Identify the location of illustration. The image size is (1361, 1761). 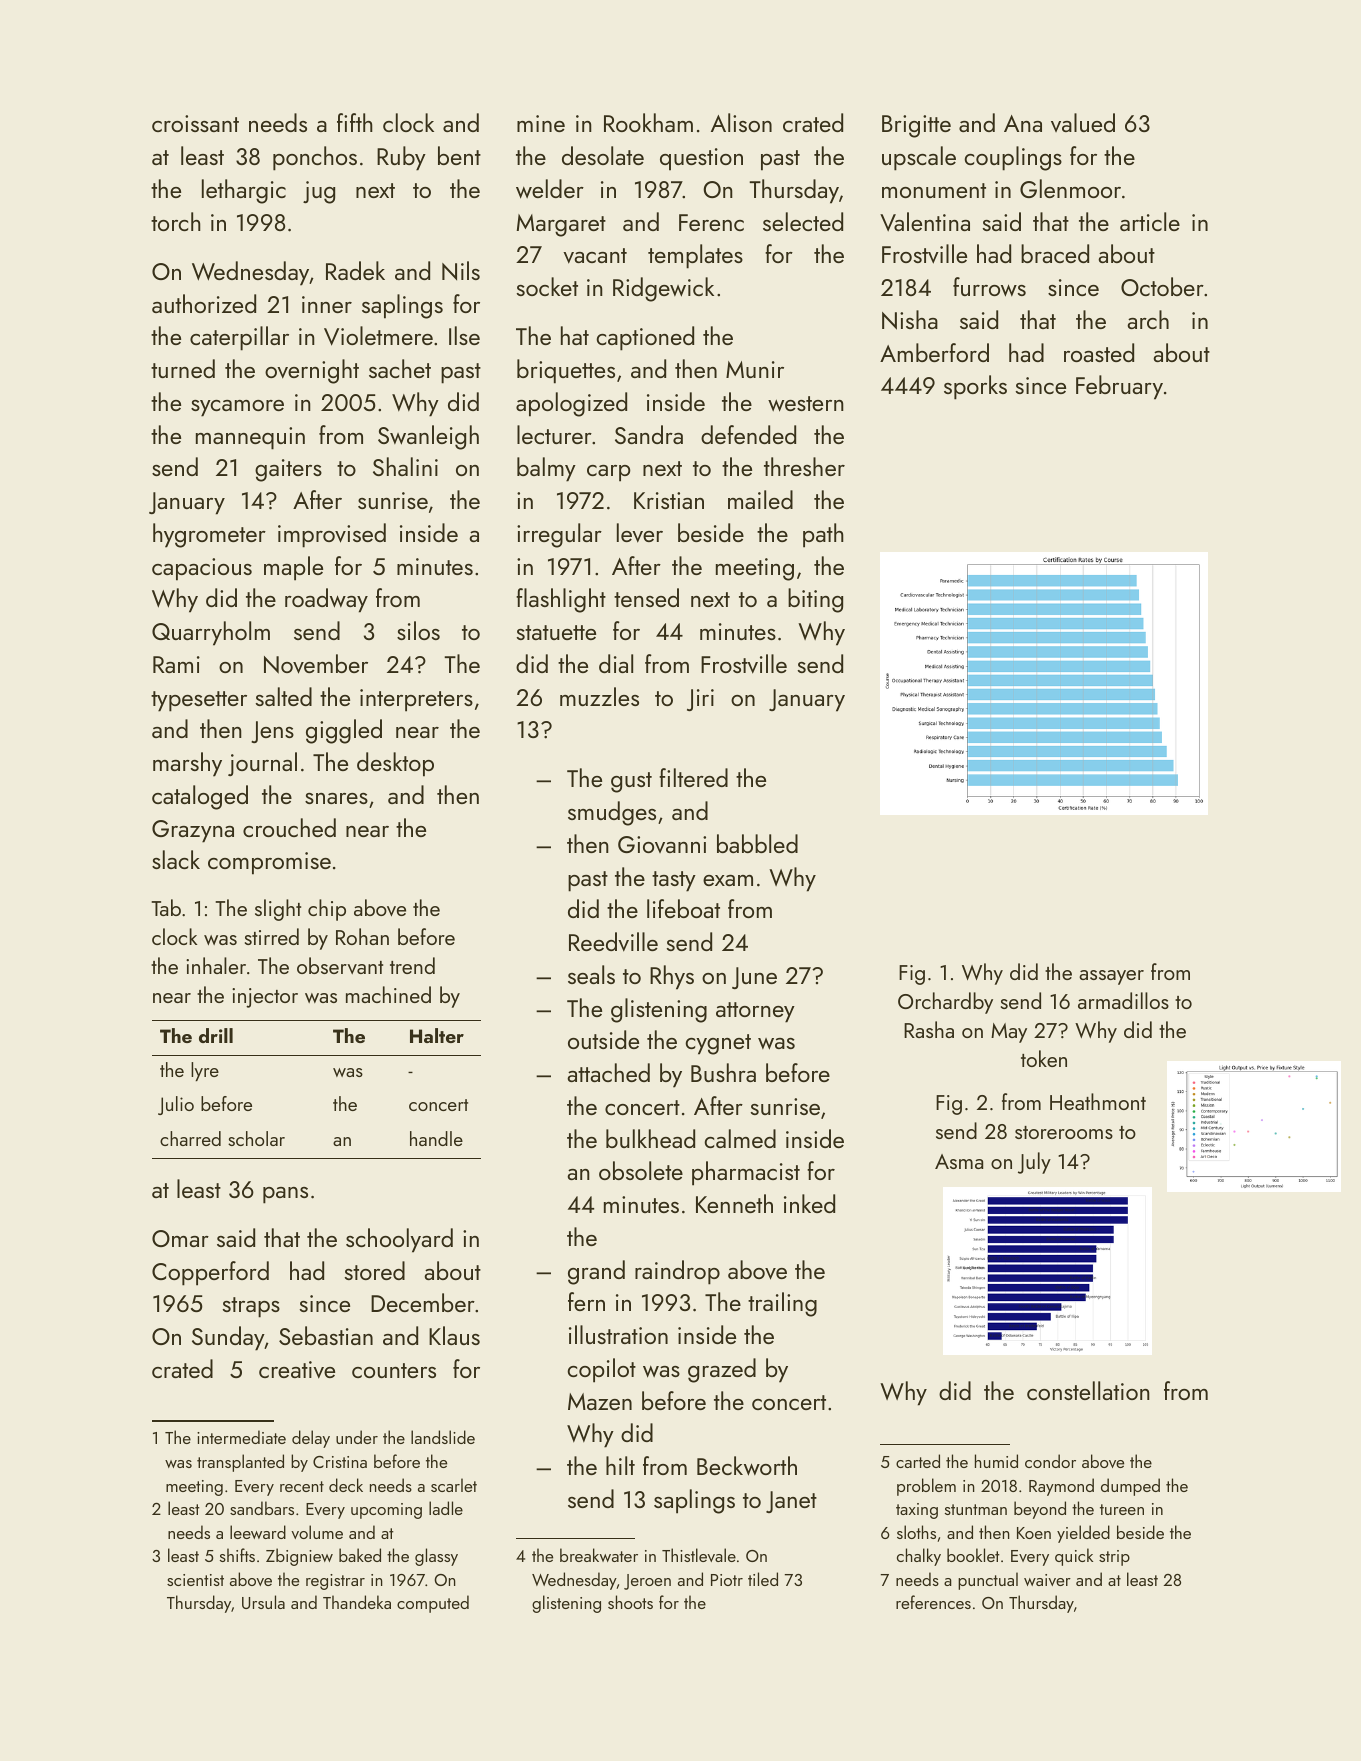
(618, 1334).
